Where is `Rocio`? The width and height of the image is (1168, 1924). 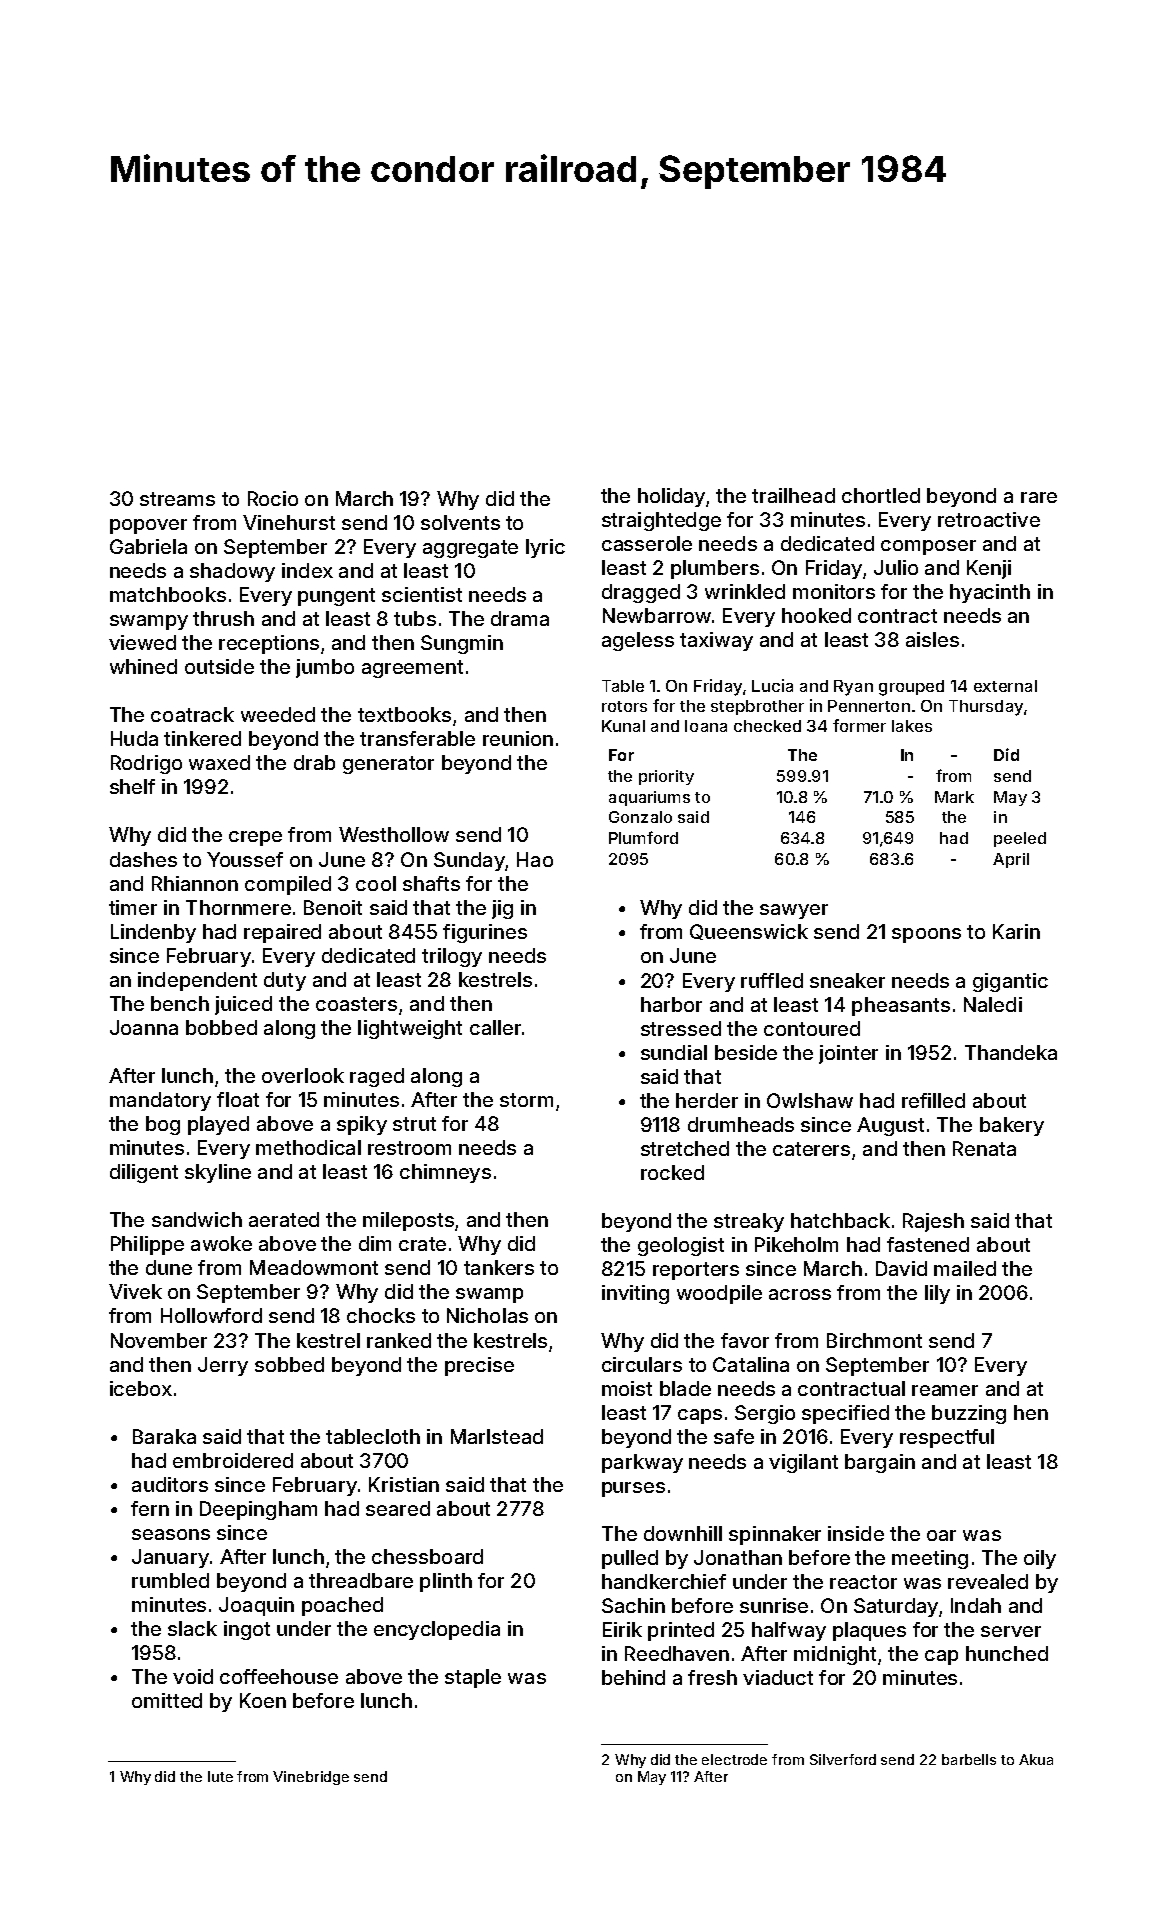
Rocio is located at coordinates (273, 498).
